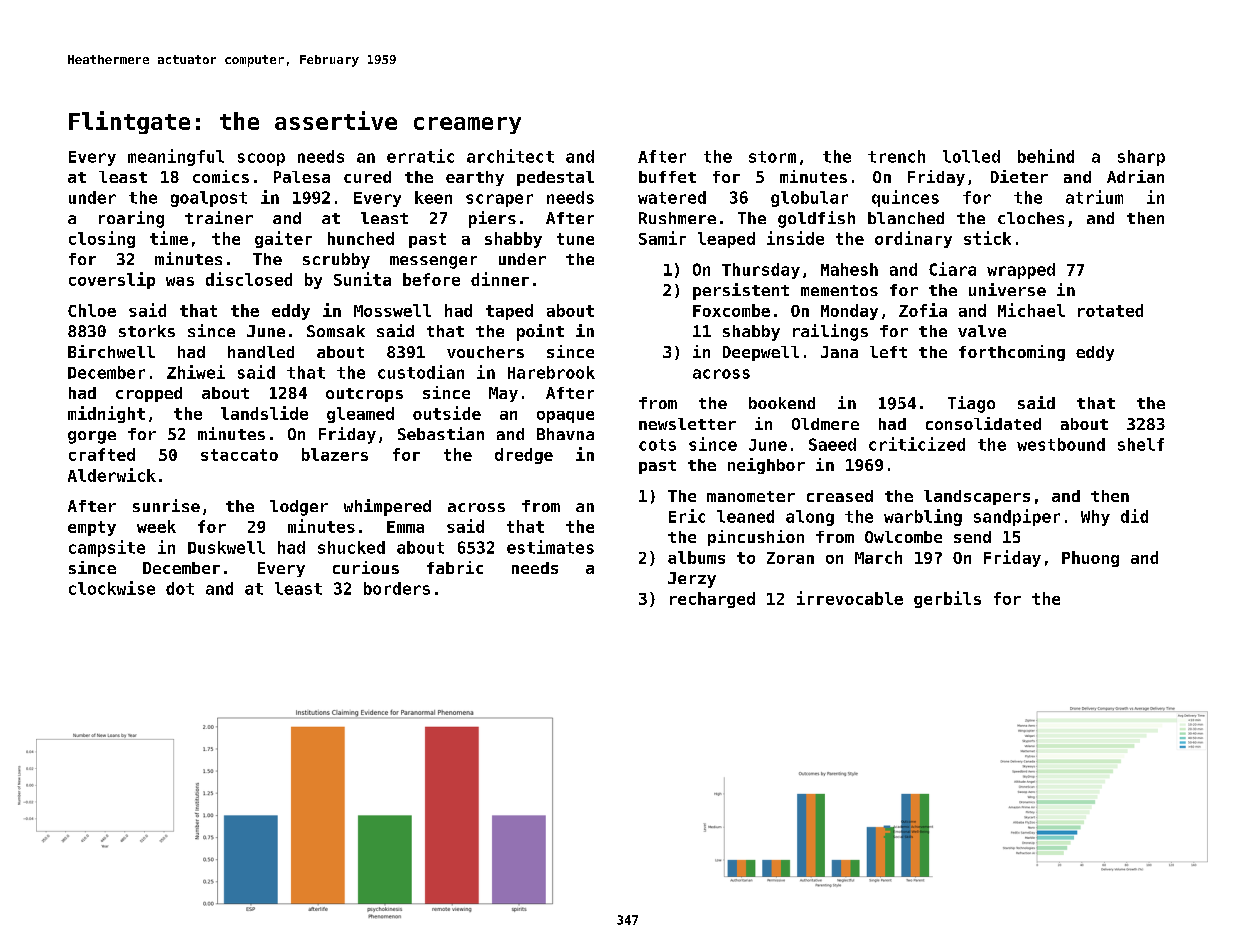 This image has width=1233, height=952. Describe the element at coordinates (221, 176) in the image. I see `comics` at that location.
